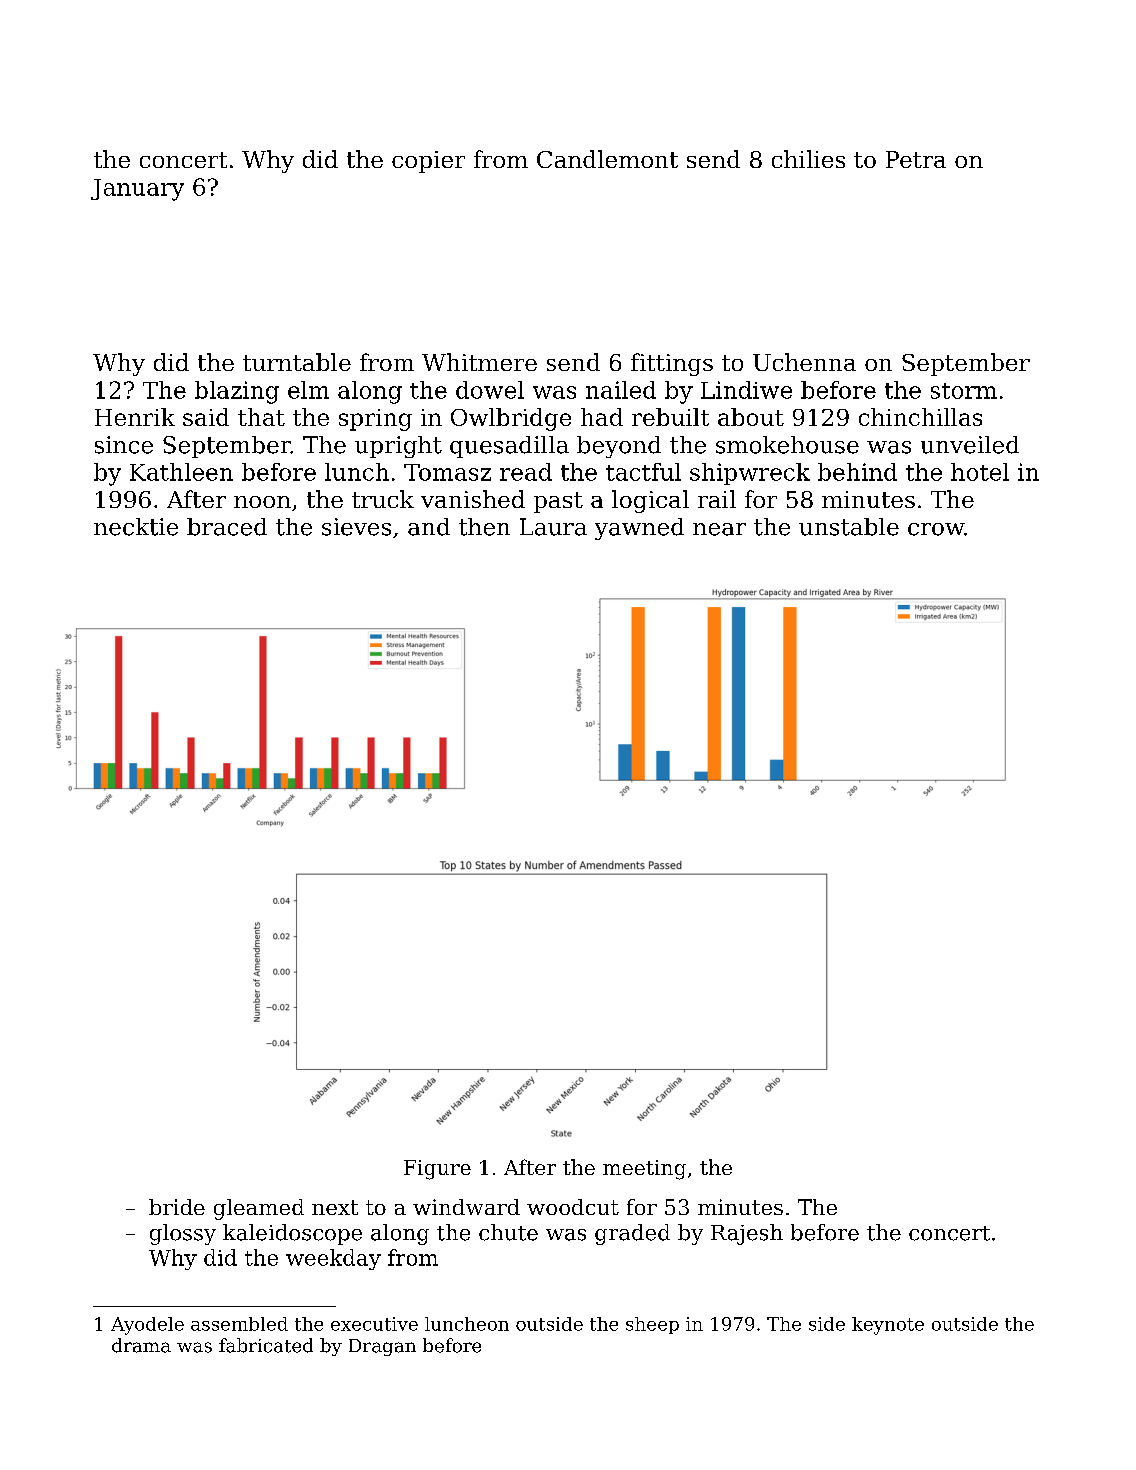  Describe the element at coordinates (227, 527) in the screenshot. I see `braced` at that location.
